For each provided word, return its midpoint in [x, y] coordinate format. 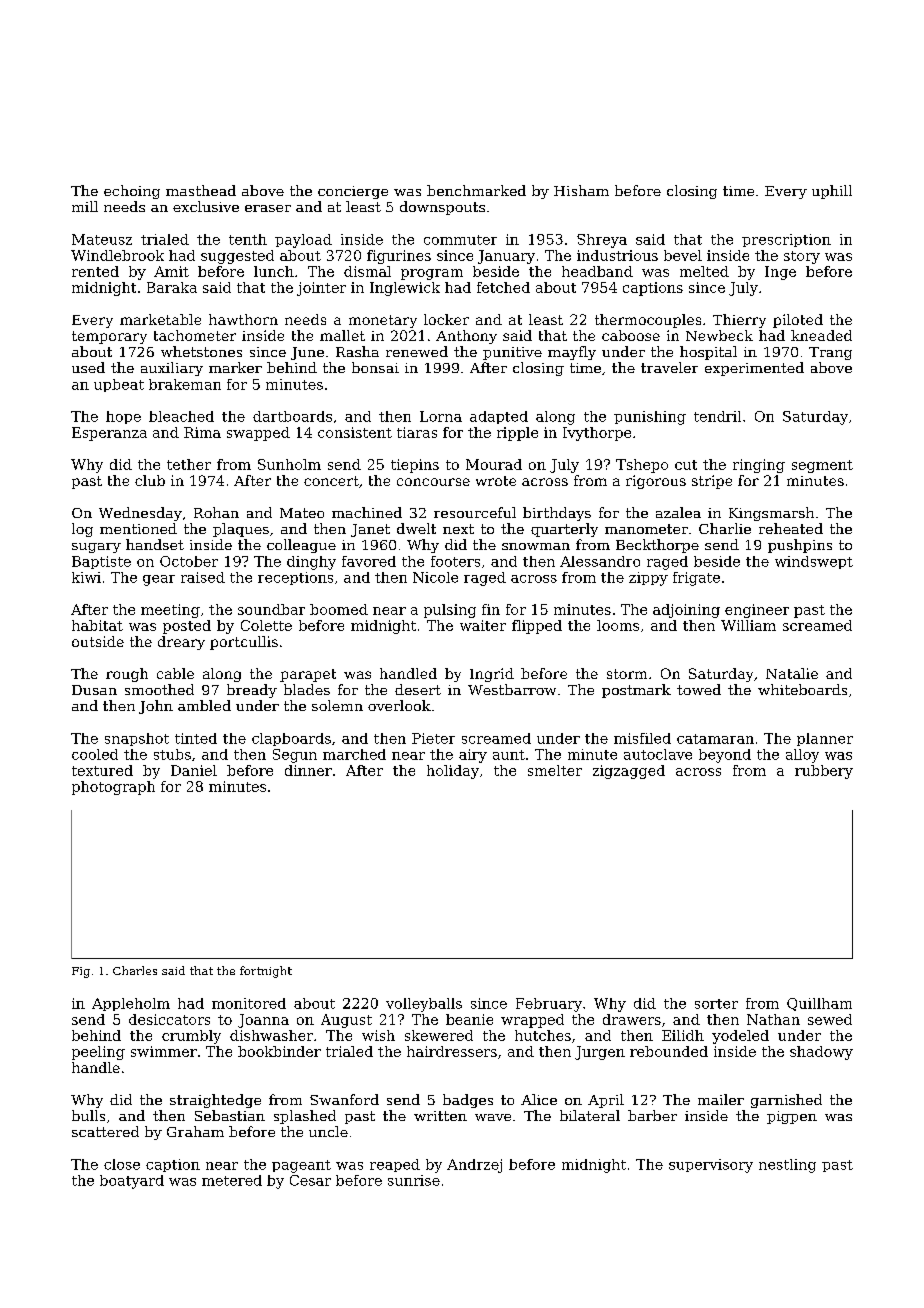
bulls [88, 1115]
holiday [453, 772]
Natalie [792, 673]
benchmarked [476, 190]
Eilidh [683, 1035]
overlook [399, 705]
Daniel [194, 770]
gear [159, 580]
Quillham [819, 1004]
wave [493, 1117]
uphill [832, 192]
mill [85, 206]
